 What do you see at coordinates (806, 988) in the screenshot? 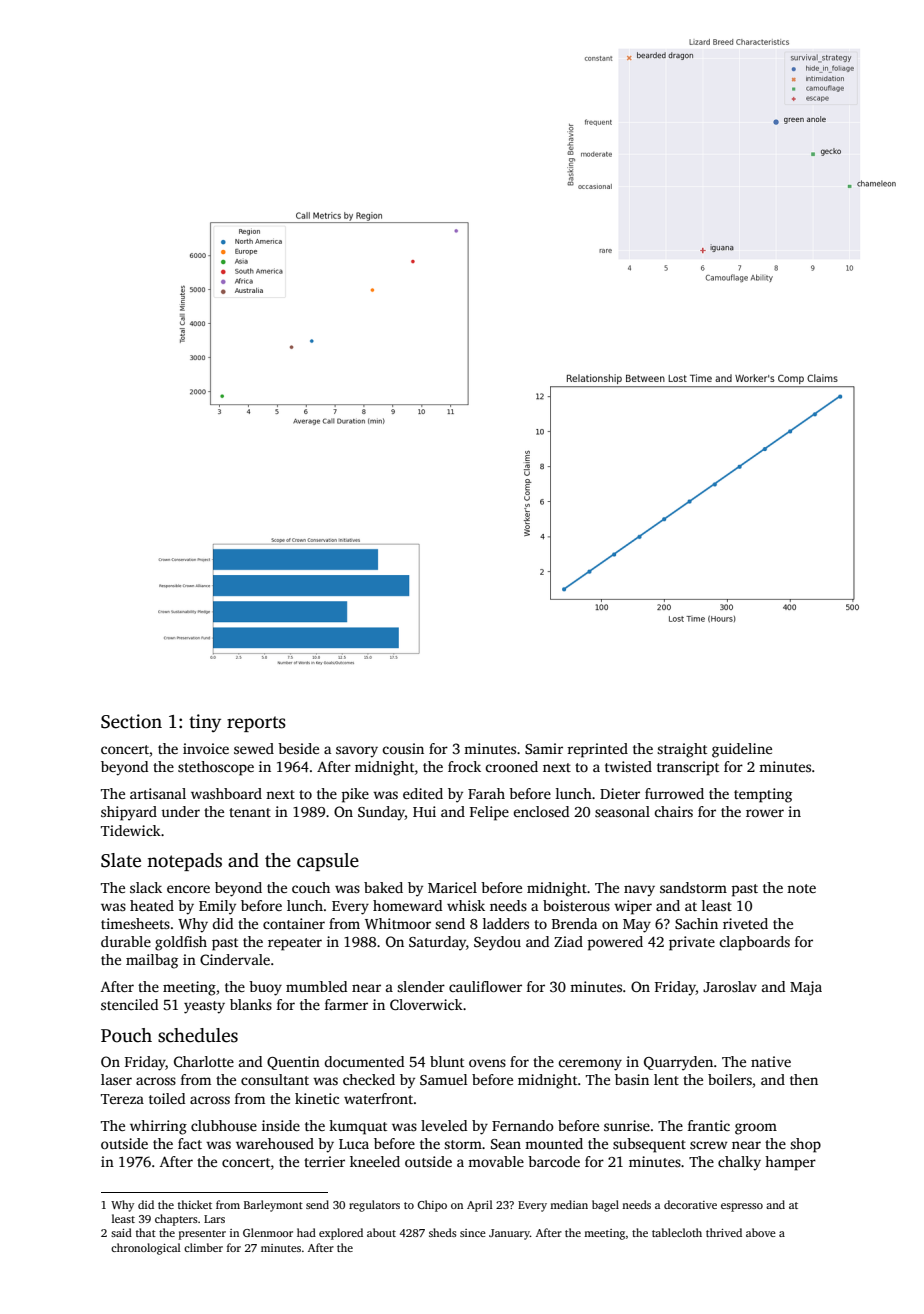
I see `Maja` at bounding box center [806, 988].
